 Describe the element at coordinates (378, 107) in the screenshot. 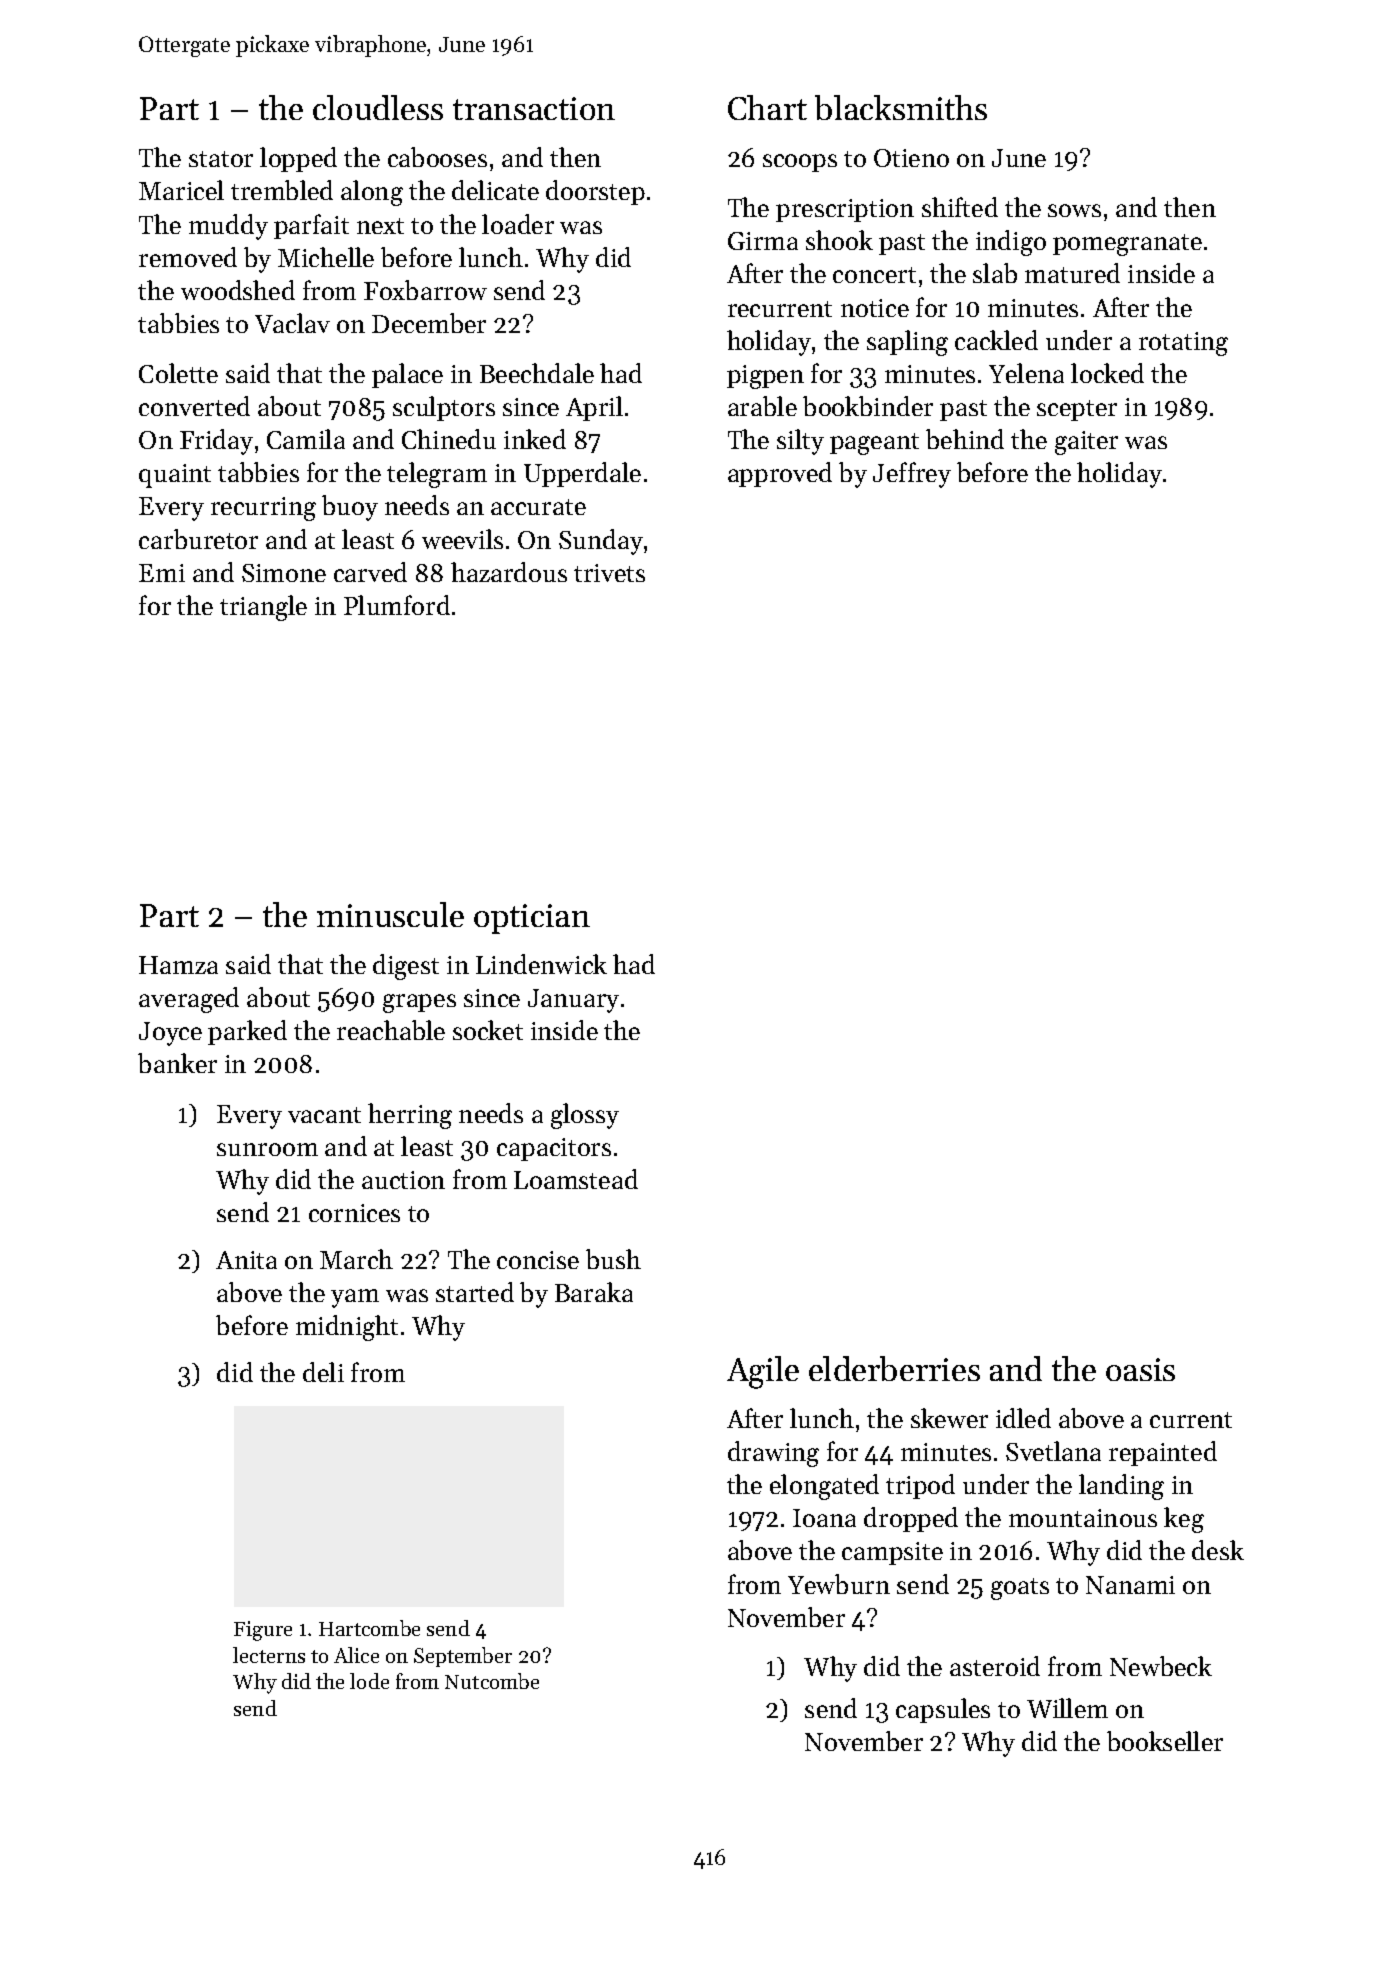

I see `cloudless` at that location.
